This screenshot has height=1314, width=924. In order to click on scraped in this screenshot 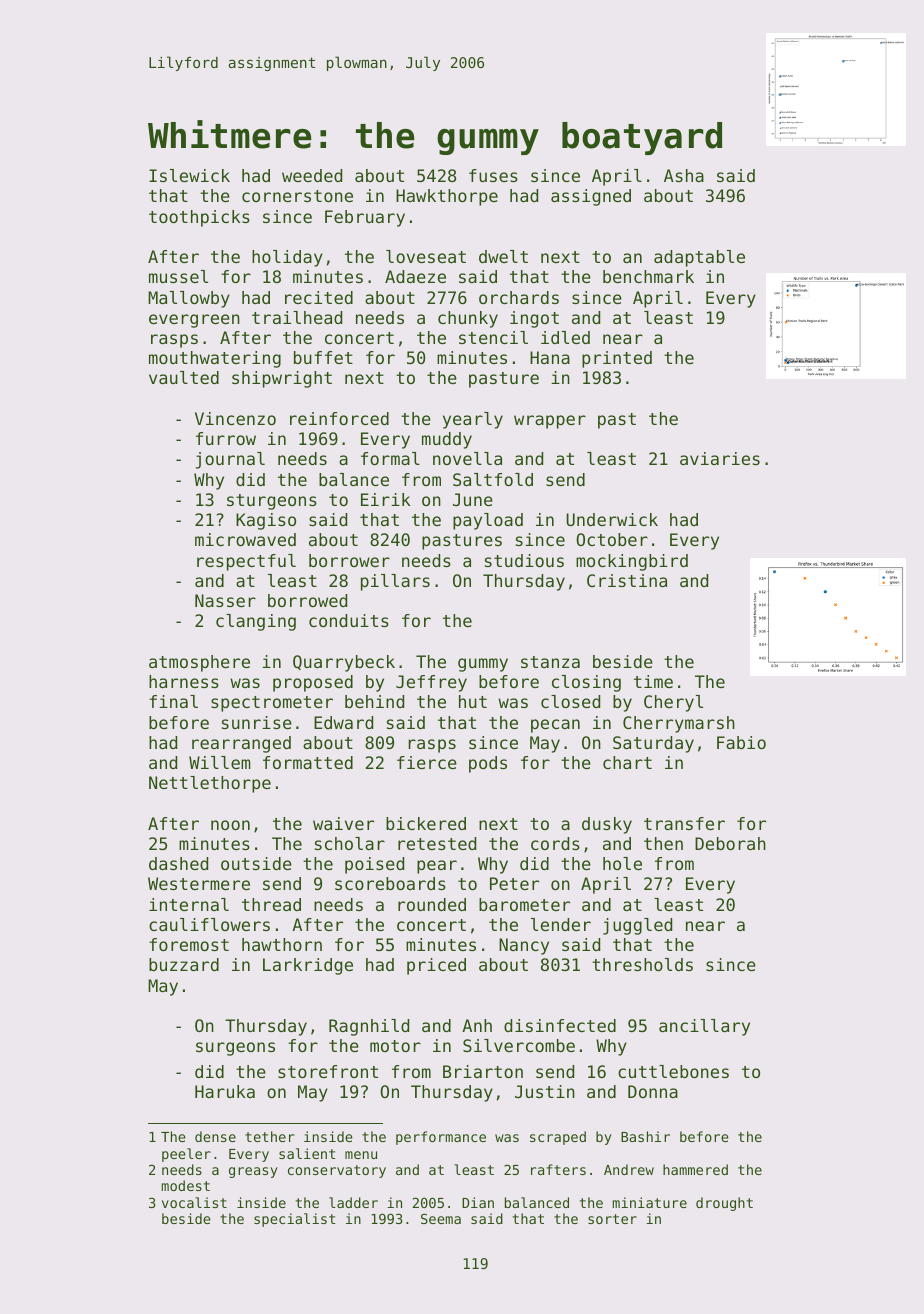, I will do `click(558, 1138)`.
